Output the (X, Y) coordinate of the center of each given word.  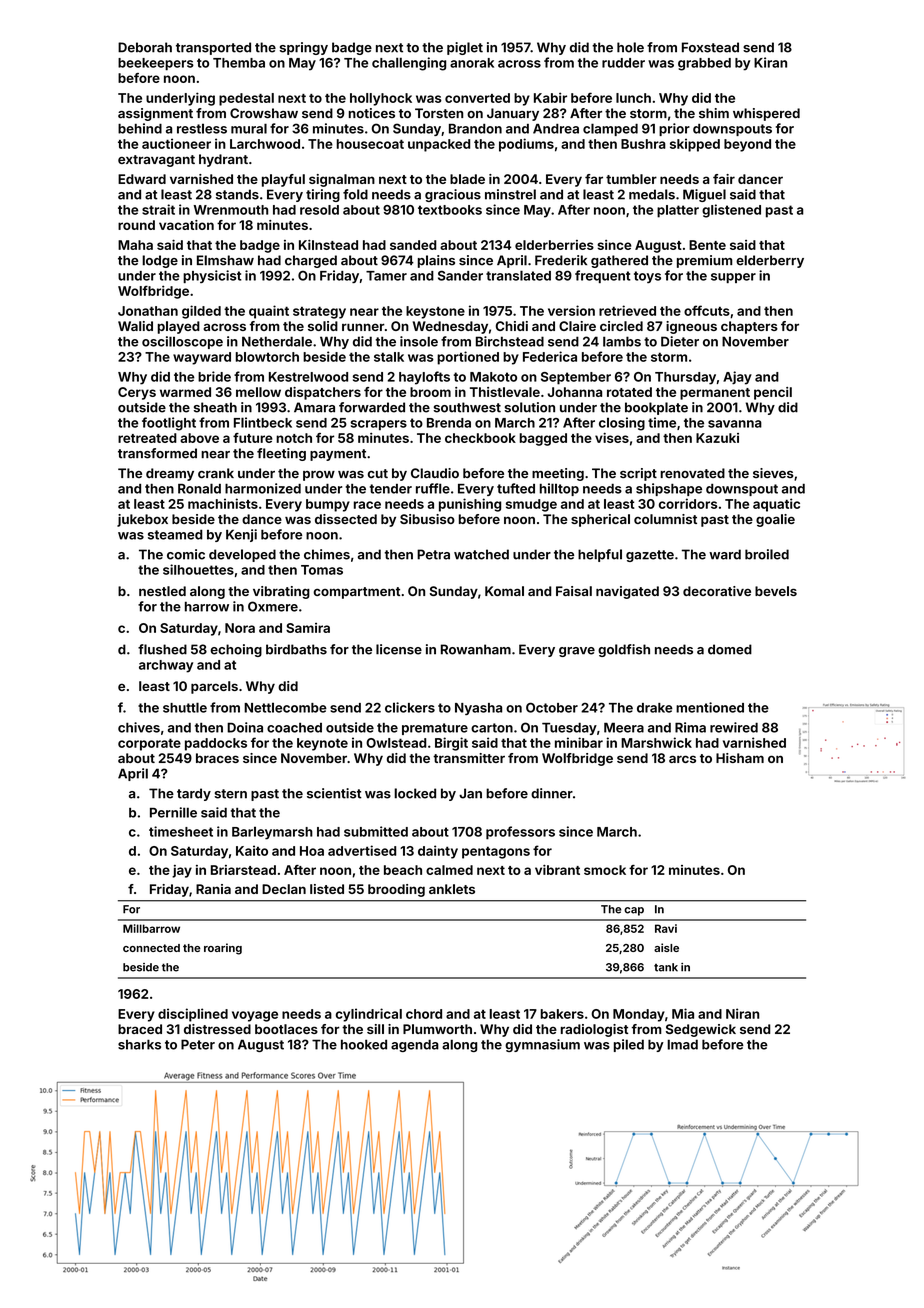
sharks (139, 1044)
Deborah (145, 47)
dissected (346, 519)
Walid (135, 326)
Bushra (643, 144)
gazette (650, 556)
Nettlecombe (285, 708)
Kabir (550, 97)
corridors (688, 503)
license (399, 649)
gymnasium (542, 1045)
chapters (749, 327)
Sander (460, 276)
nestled (162, 591)
